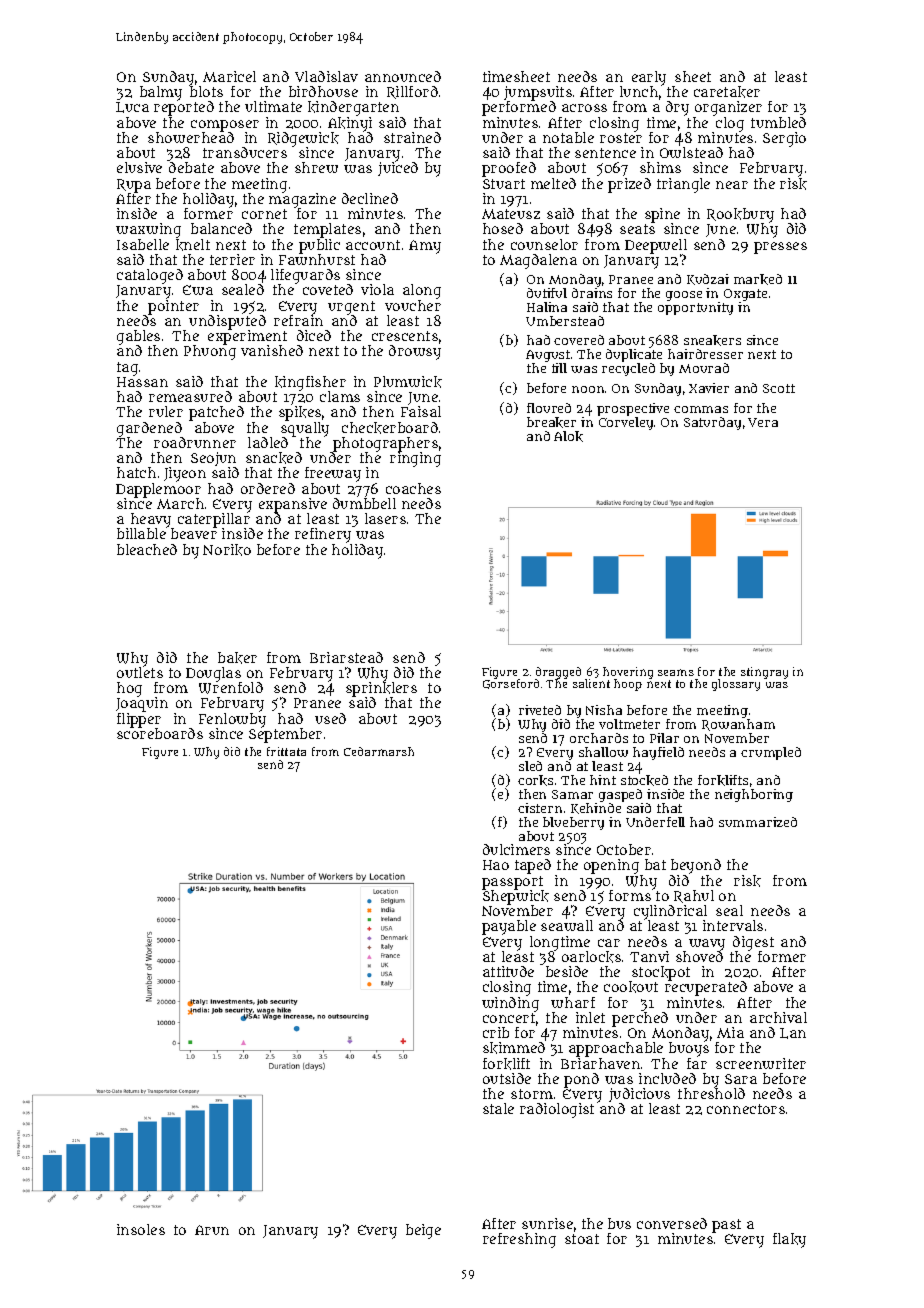 This screenshot has height=1308, width=924. What do you see at coordinates (286, 751) in the screenshot?
I see `frittata` at bounding box center [286, 751].
